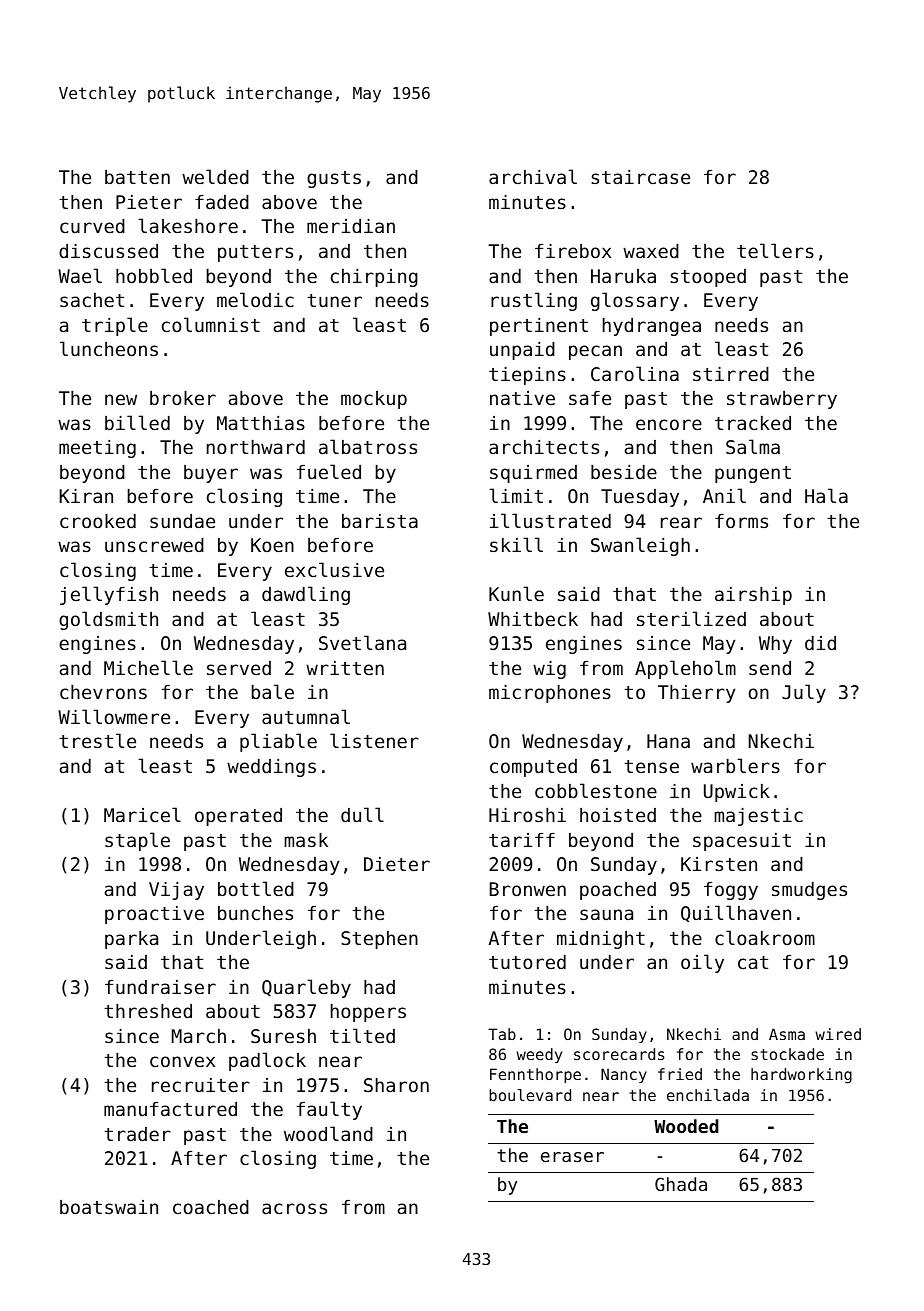 This page has height=1311, width=924. Describe the element at coordinates (826, 495) in the page. I see `Hala` at that location.
